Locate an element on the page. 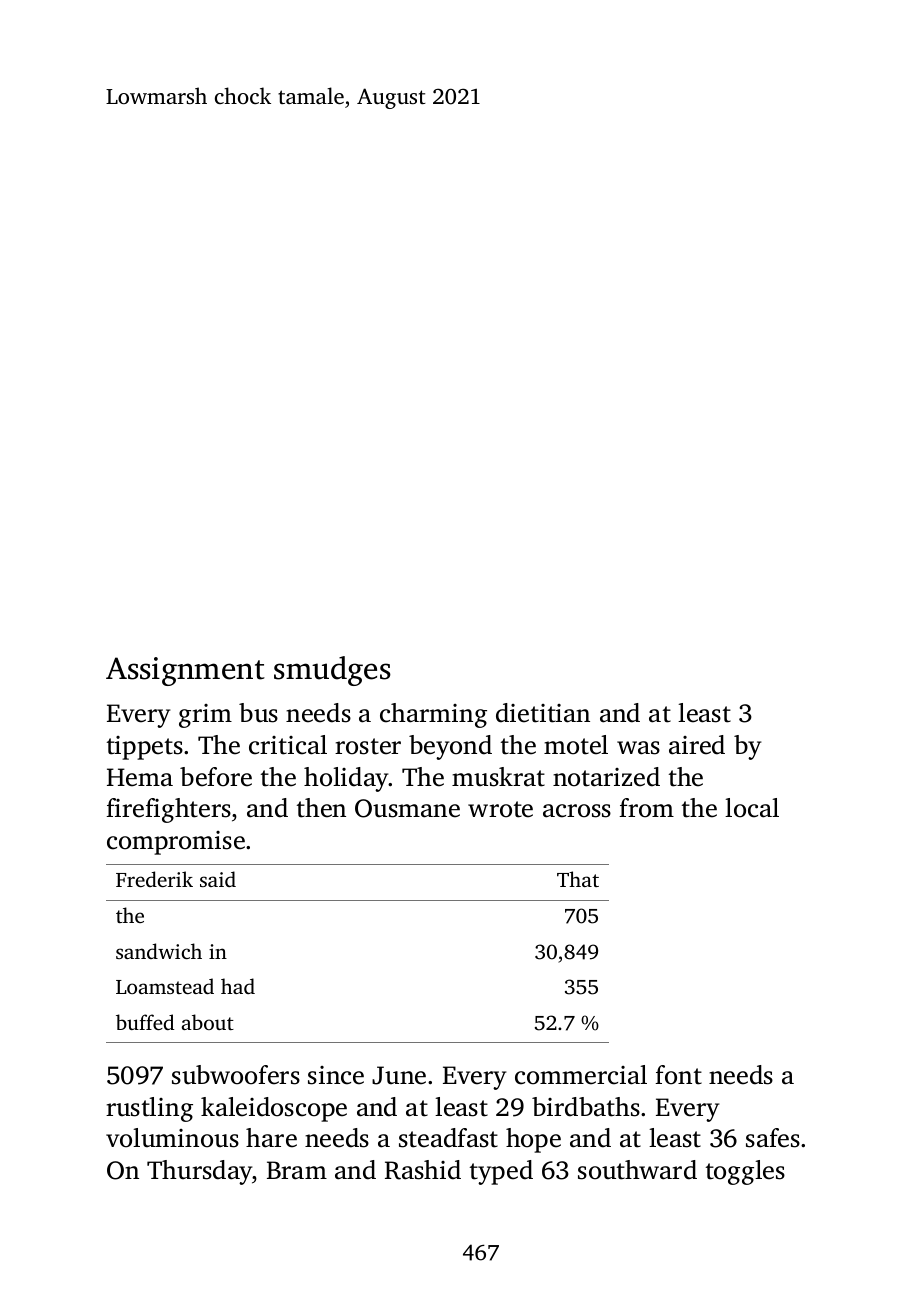 Image resolution: width=924 pixels, height=1311 pixels. smudges is located at coordinates (332, 671).
